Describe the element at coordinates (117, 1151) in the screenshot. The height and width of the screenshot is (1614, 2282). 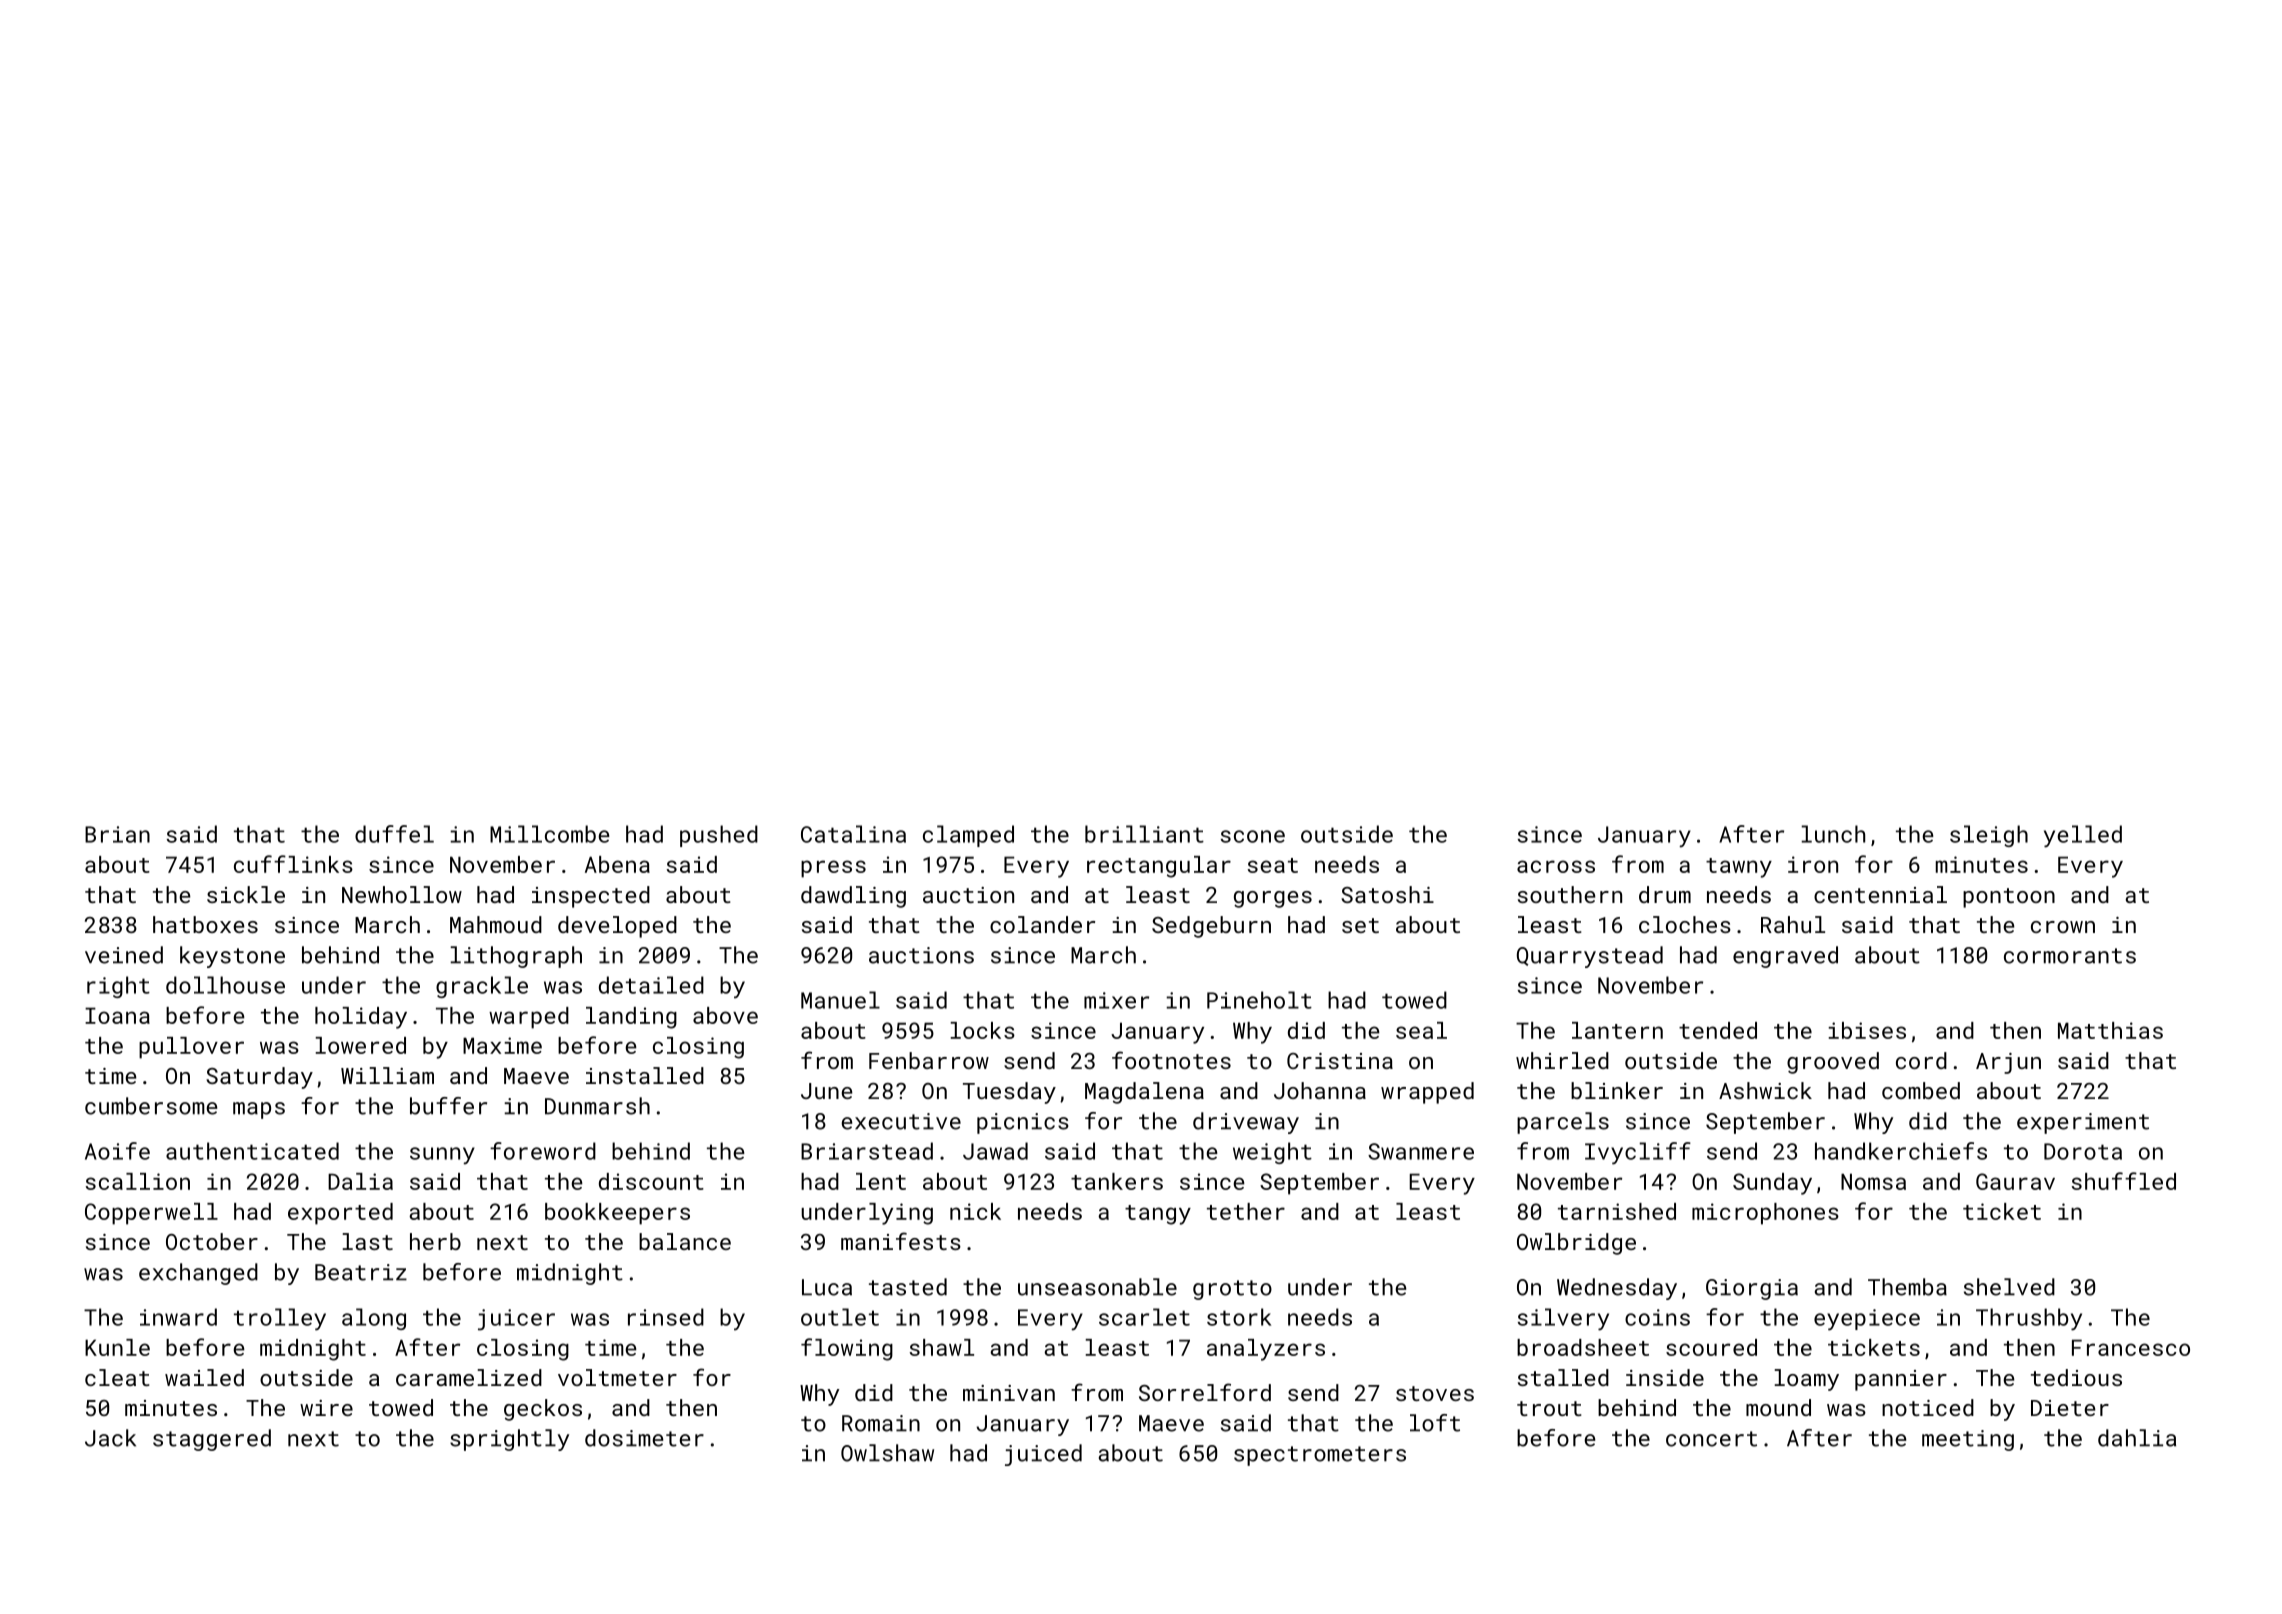
I see `Aoife` at that location.
